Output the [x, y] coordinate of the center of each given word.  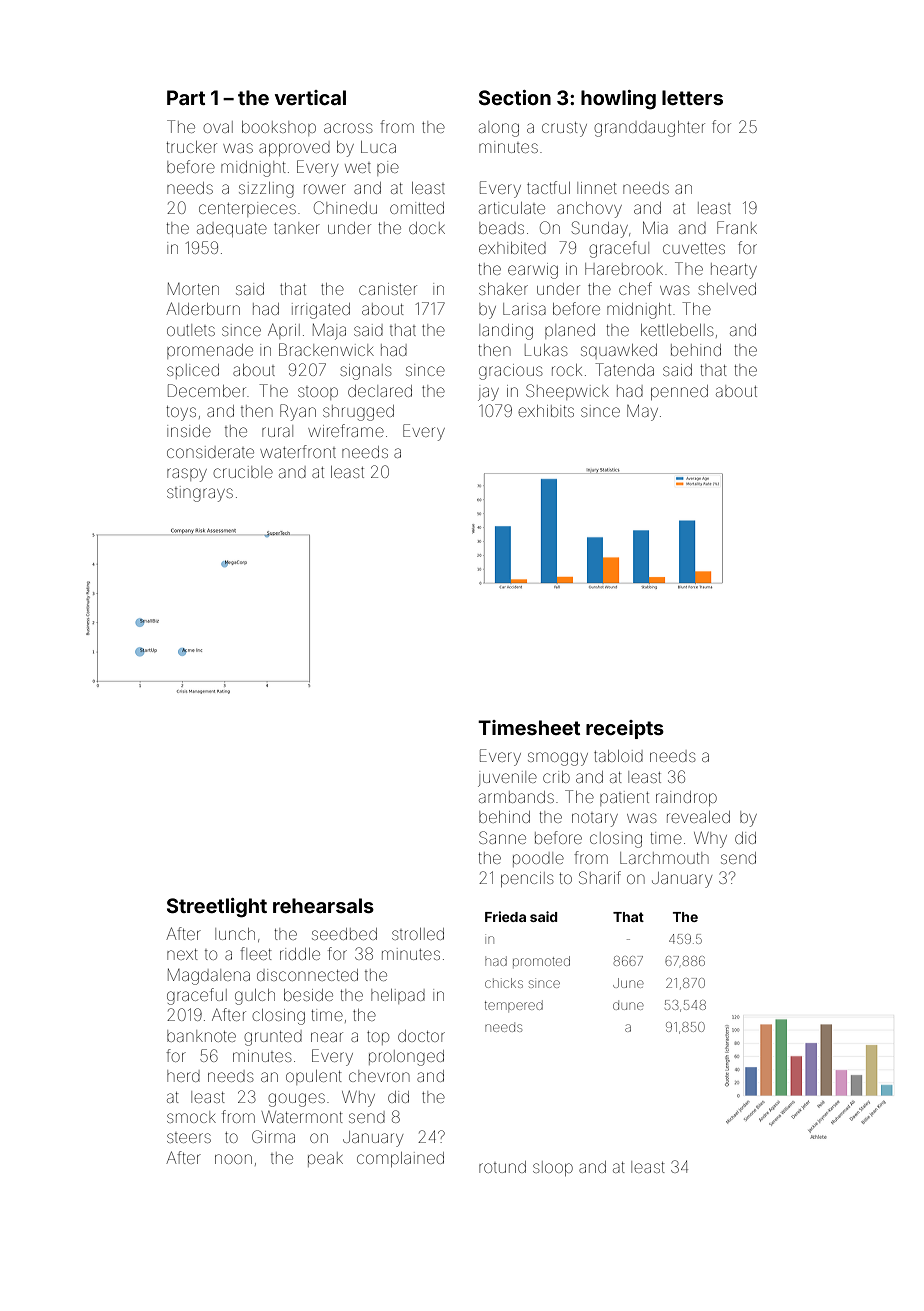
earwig [533, 271]
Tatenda [624, 369]
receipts [625, 729]
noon [233, 1159]
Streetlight [217, 908]
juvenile [507, 779]
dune [628, 1006]
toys [181, 413]
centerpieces [247, 209]
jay [488, 394]
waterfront [298, 451]
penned [679, 392]
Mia [655, 227]
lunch [235, 934]
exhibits [546, 411]
